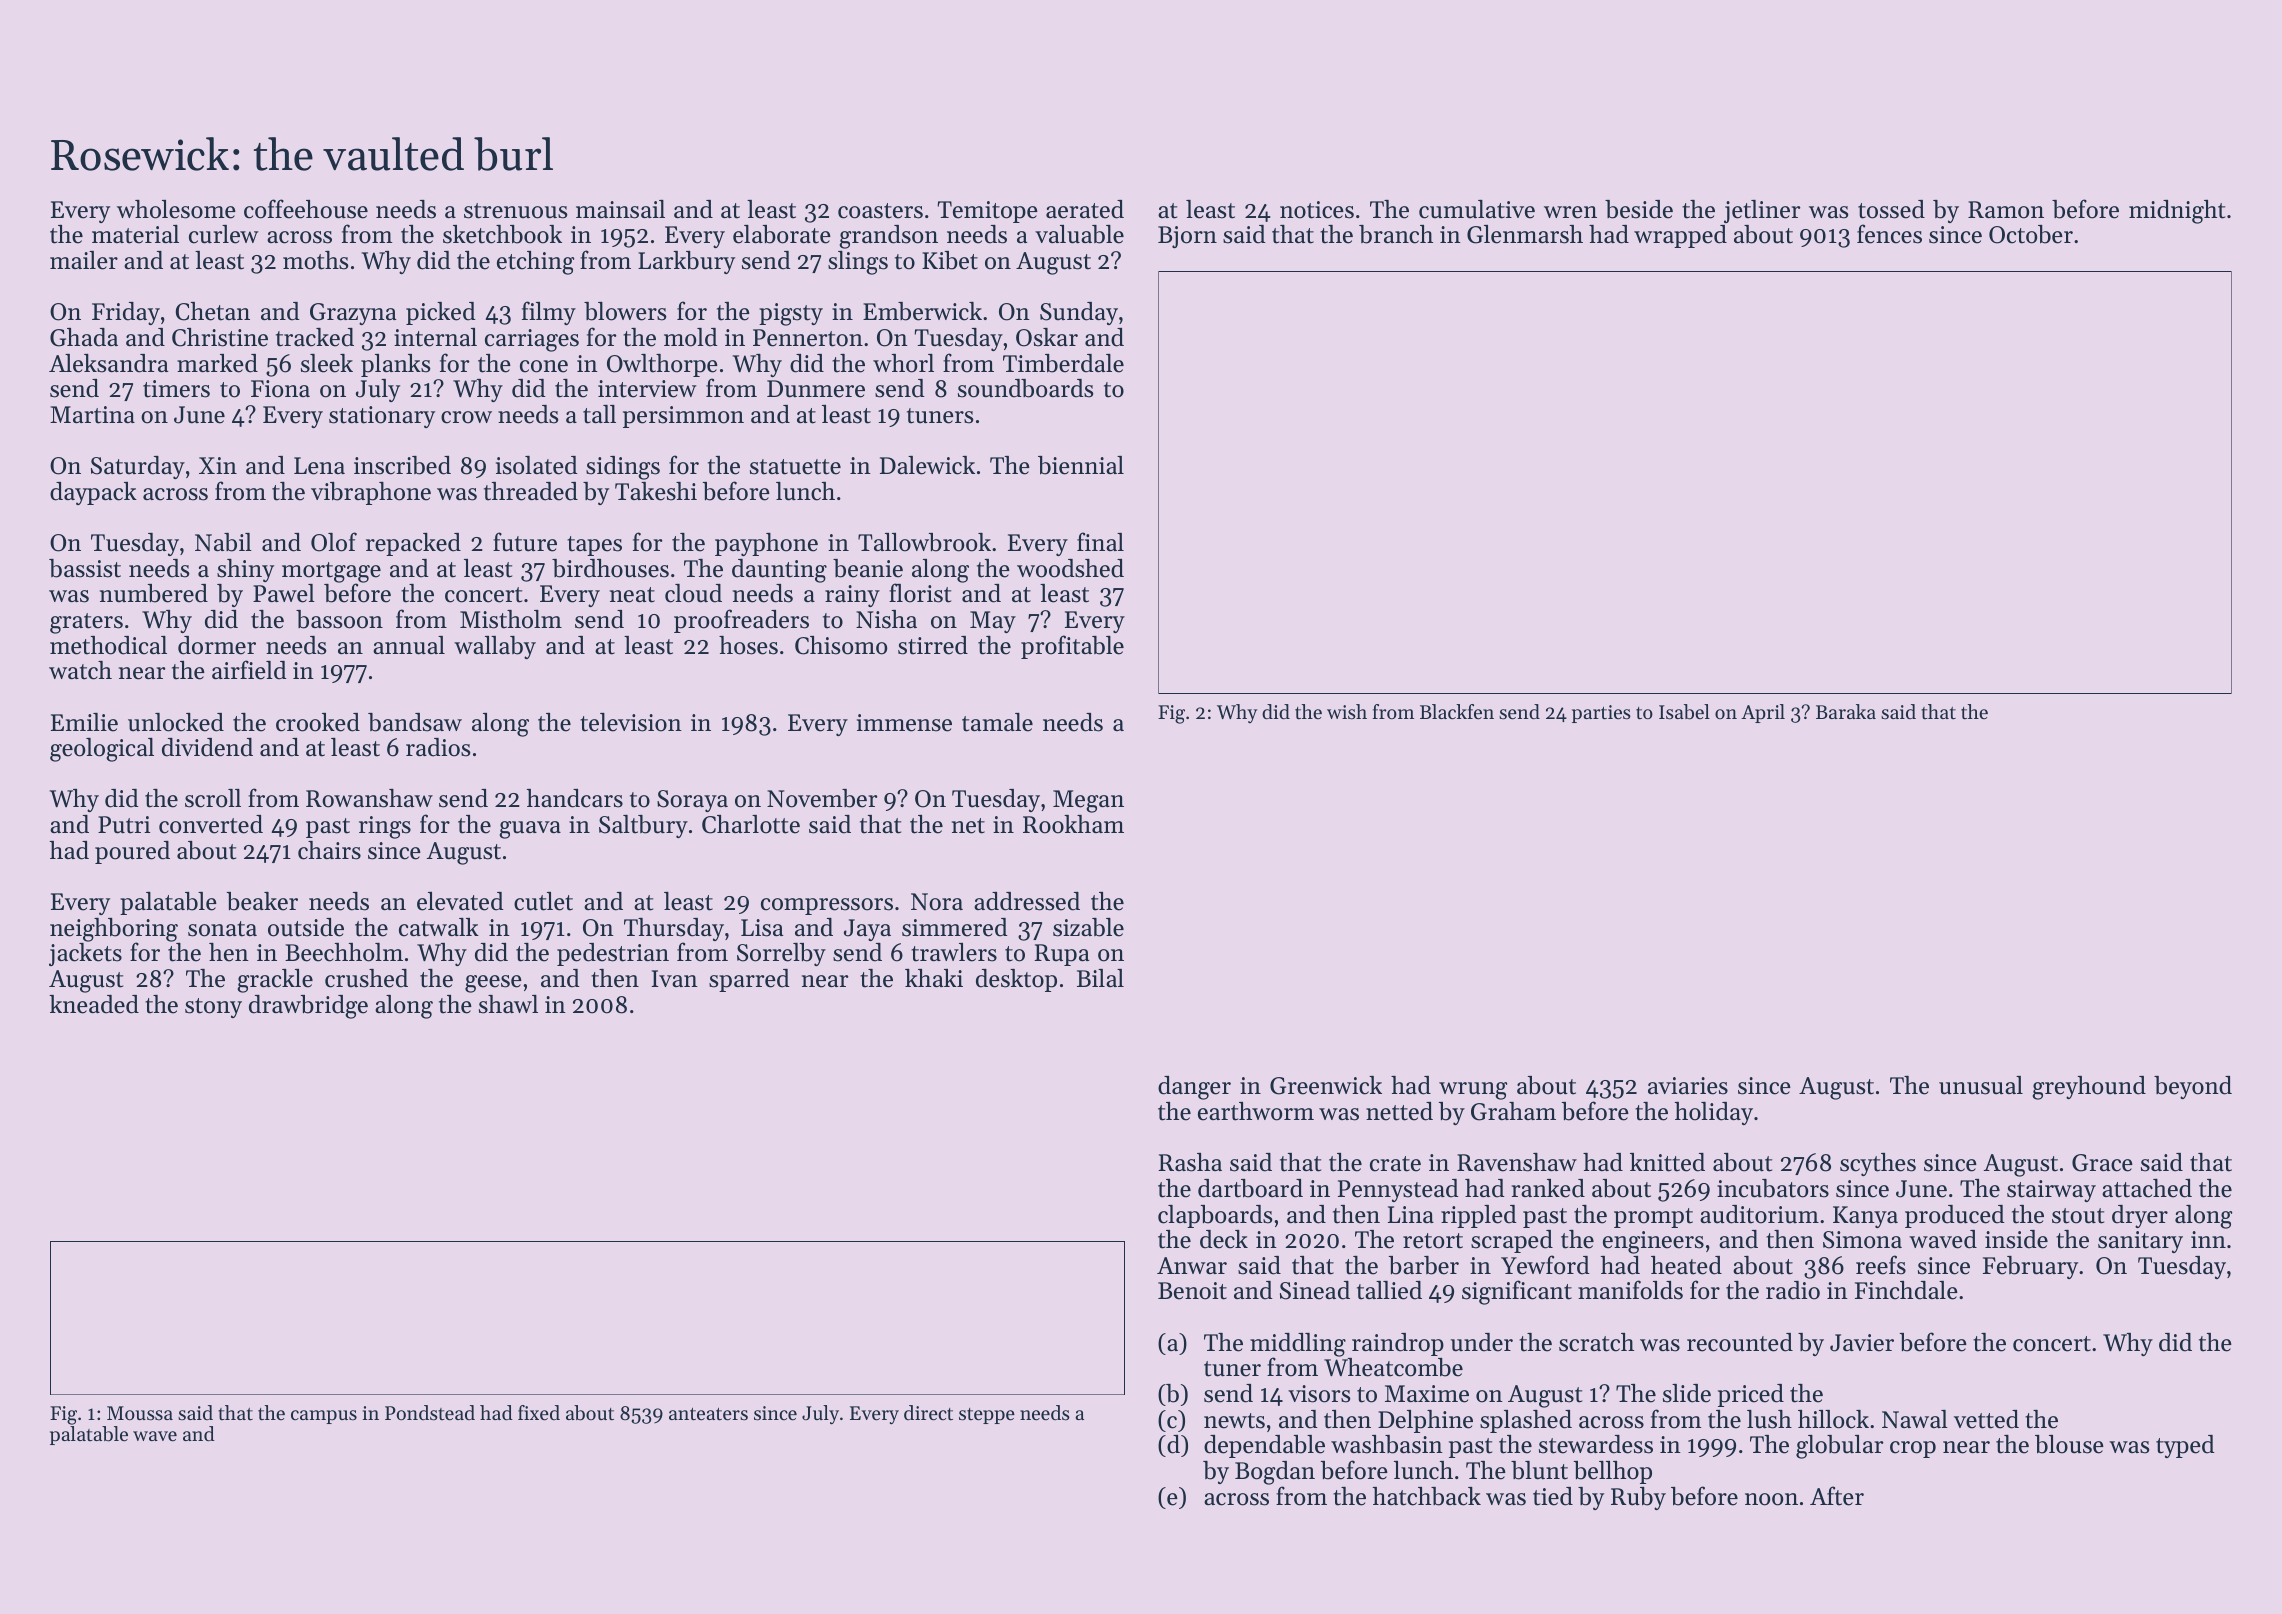 Image resolution: width=2282 pixels, height=1614 pixels. Describe the element at coordinates (1427, 1496) in the image. I see `hatchback` at that location.
